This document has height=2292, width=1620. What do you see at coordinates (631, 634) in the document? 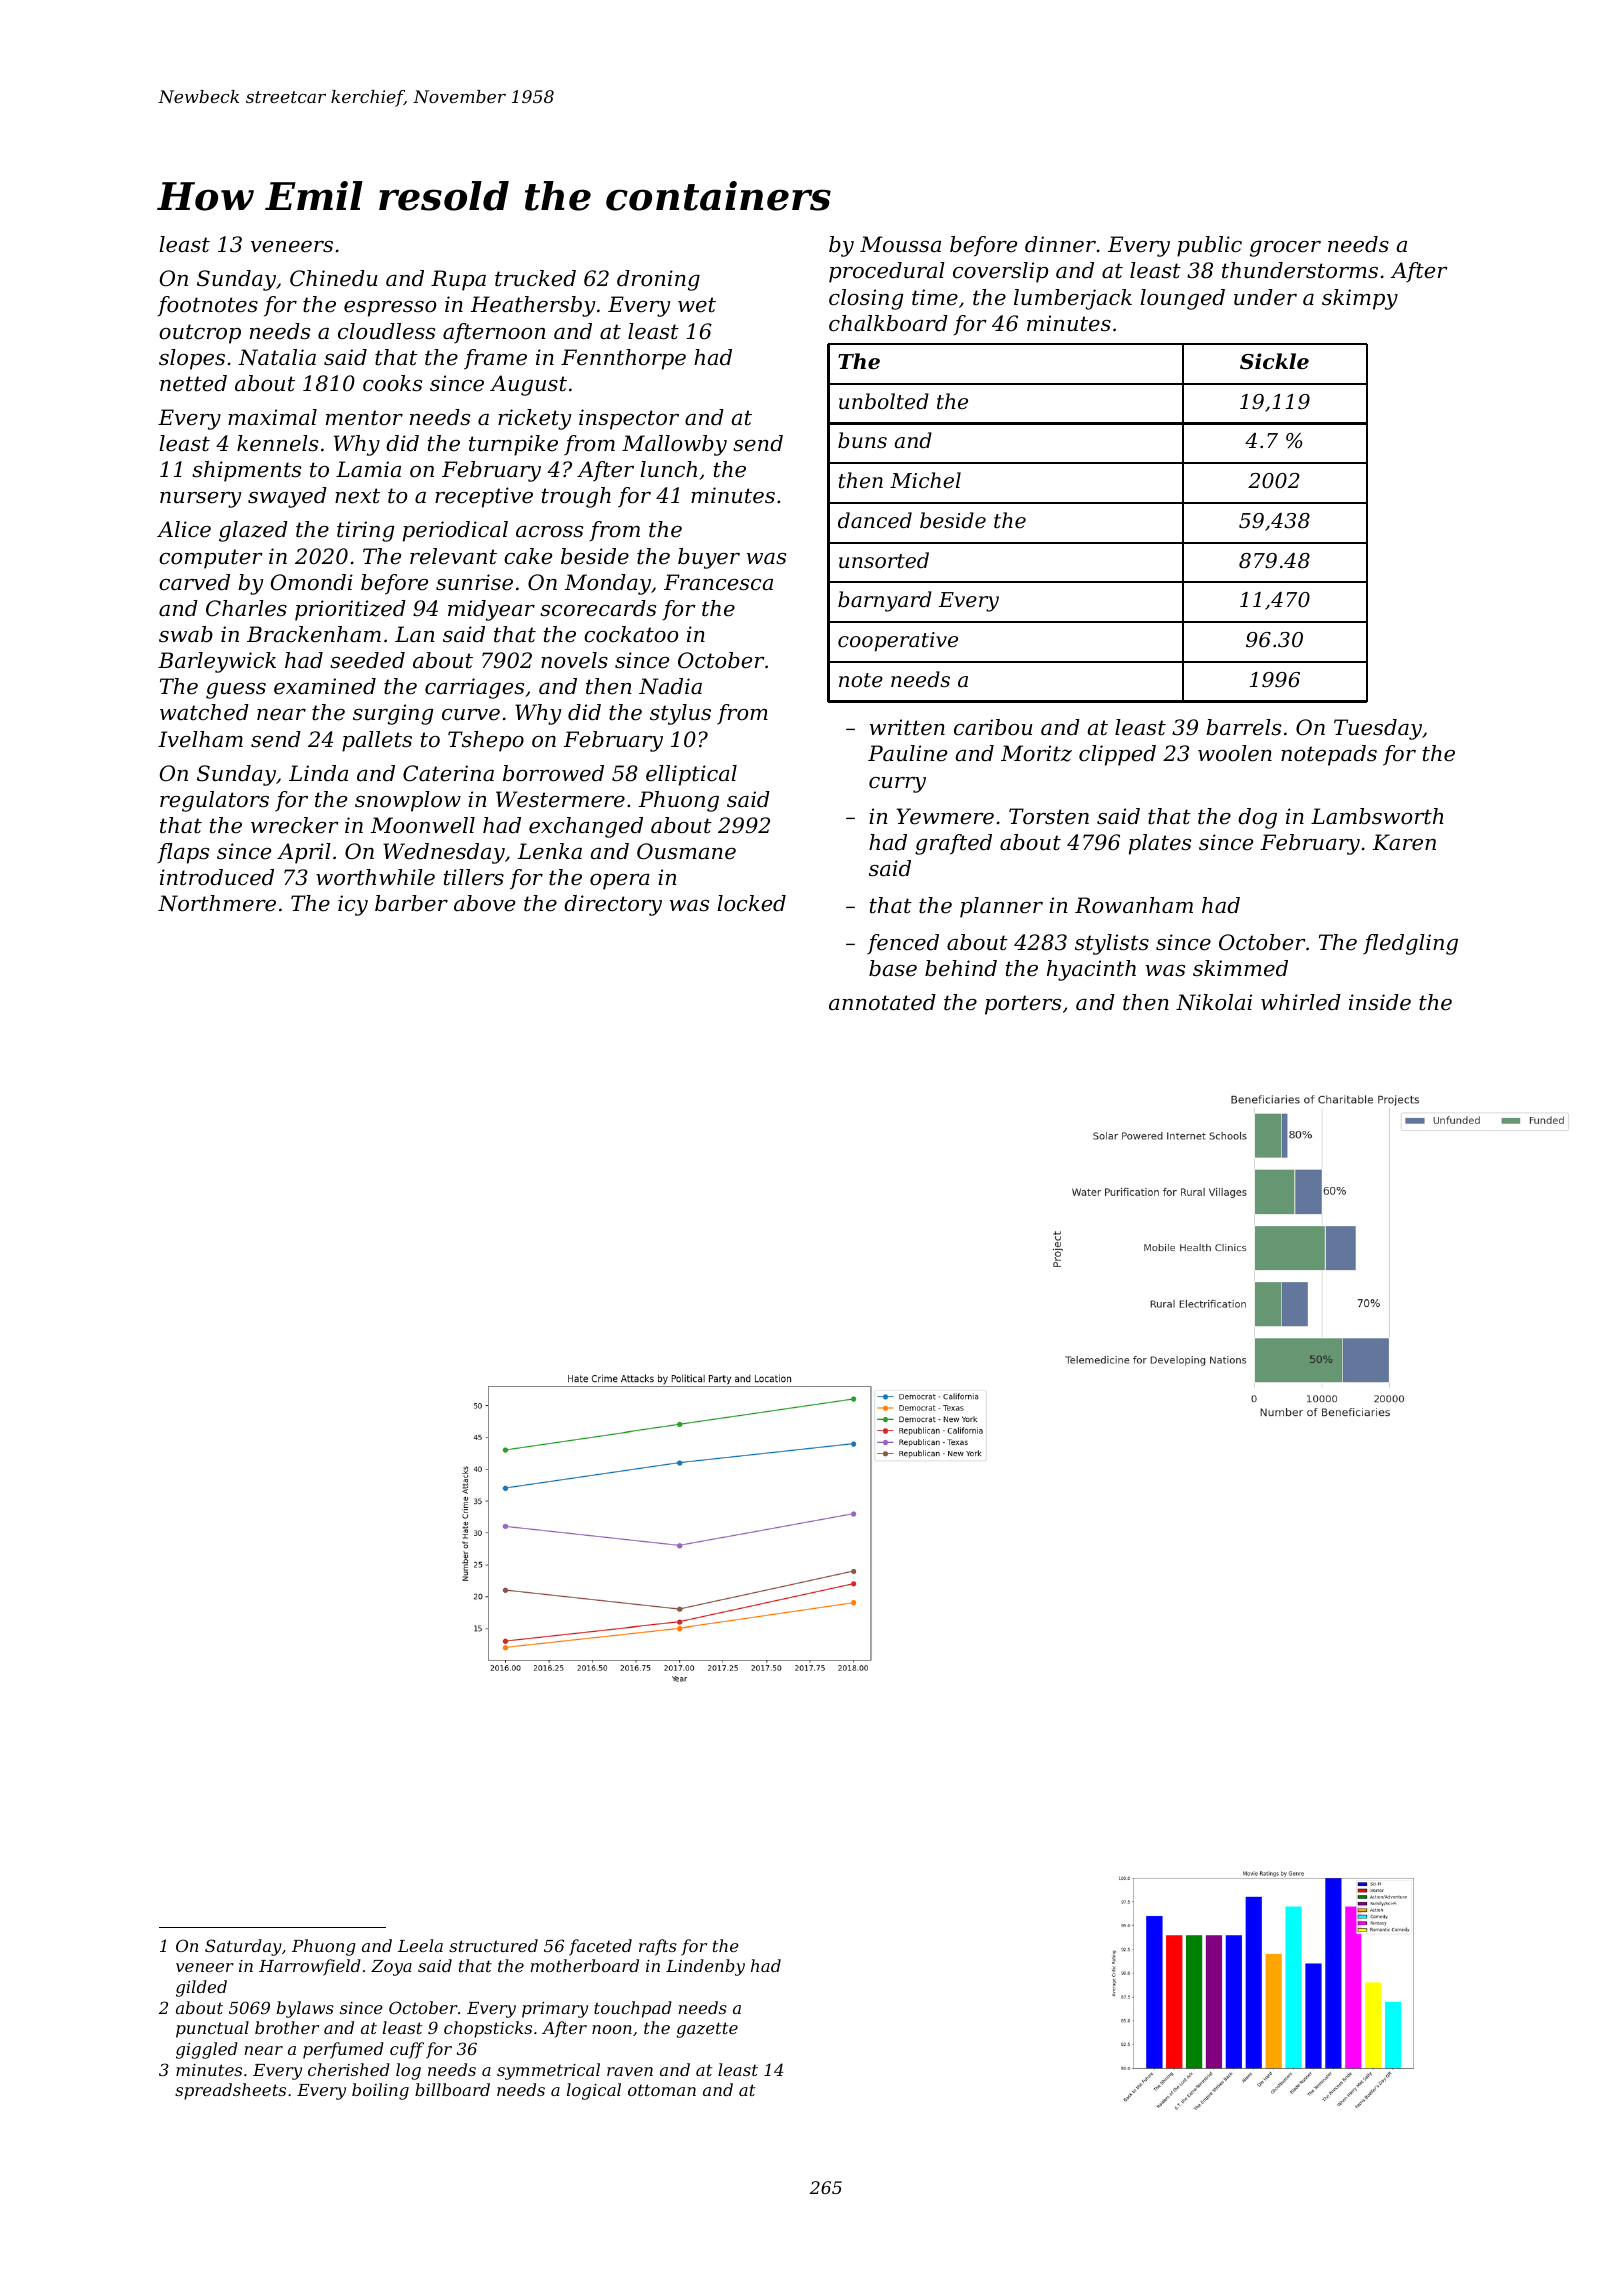
I see `cockatoo` at bounding box center [631, 634].
